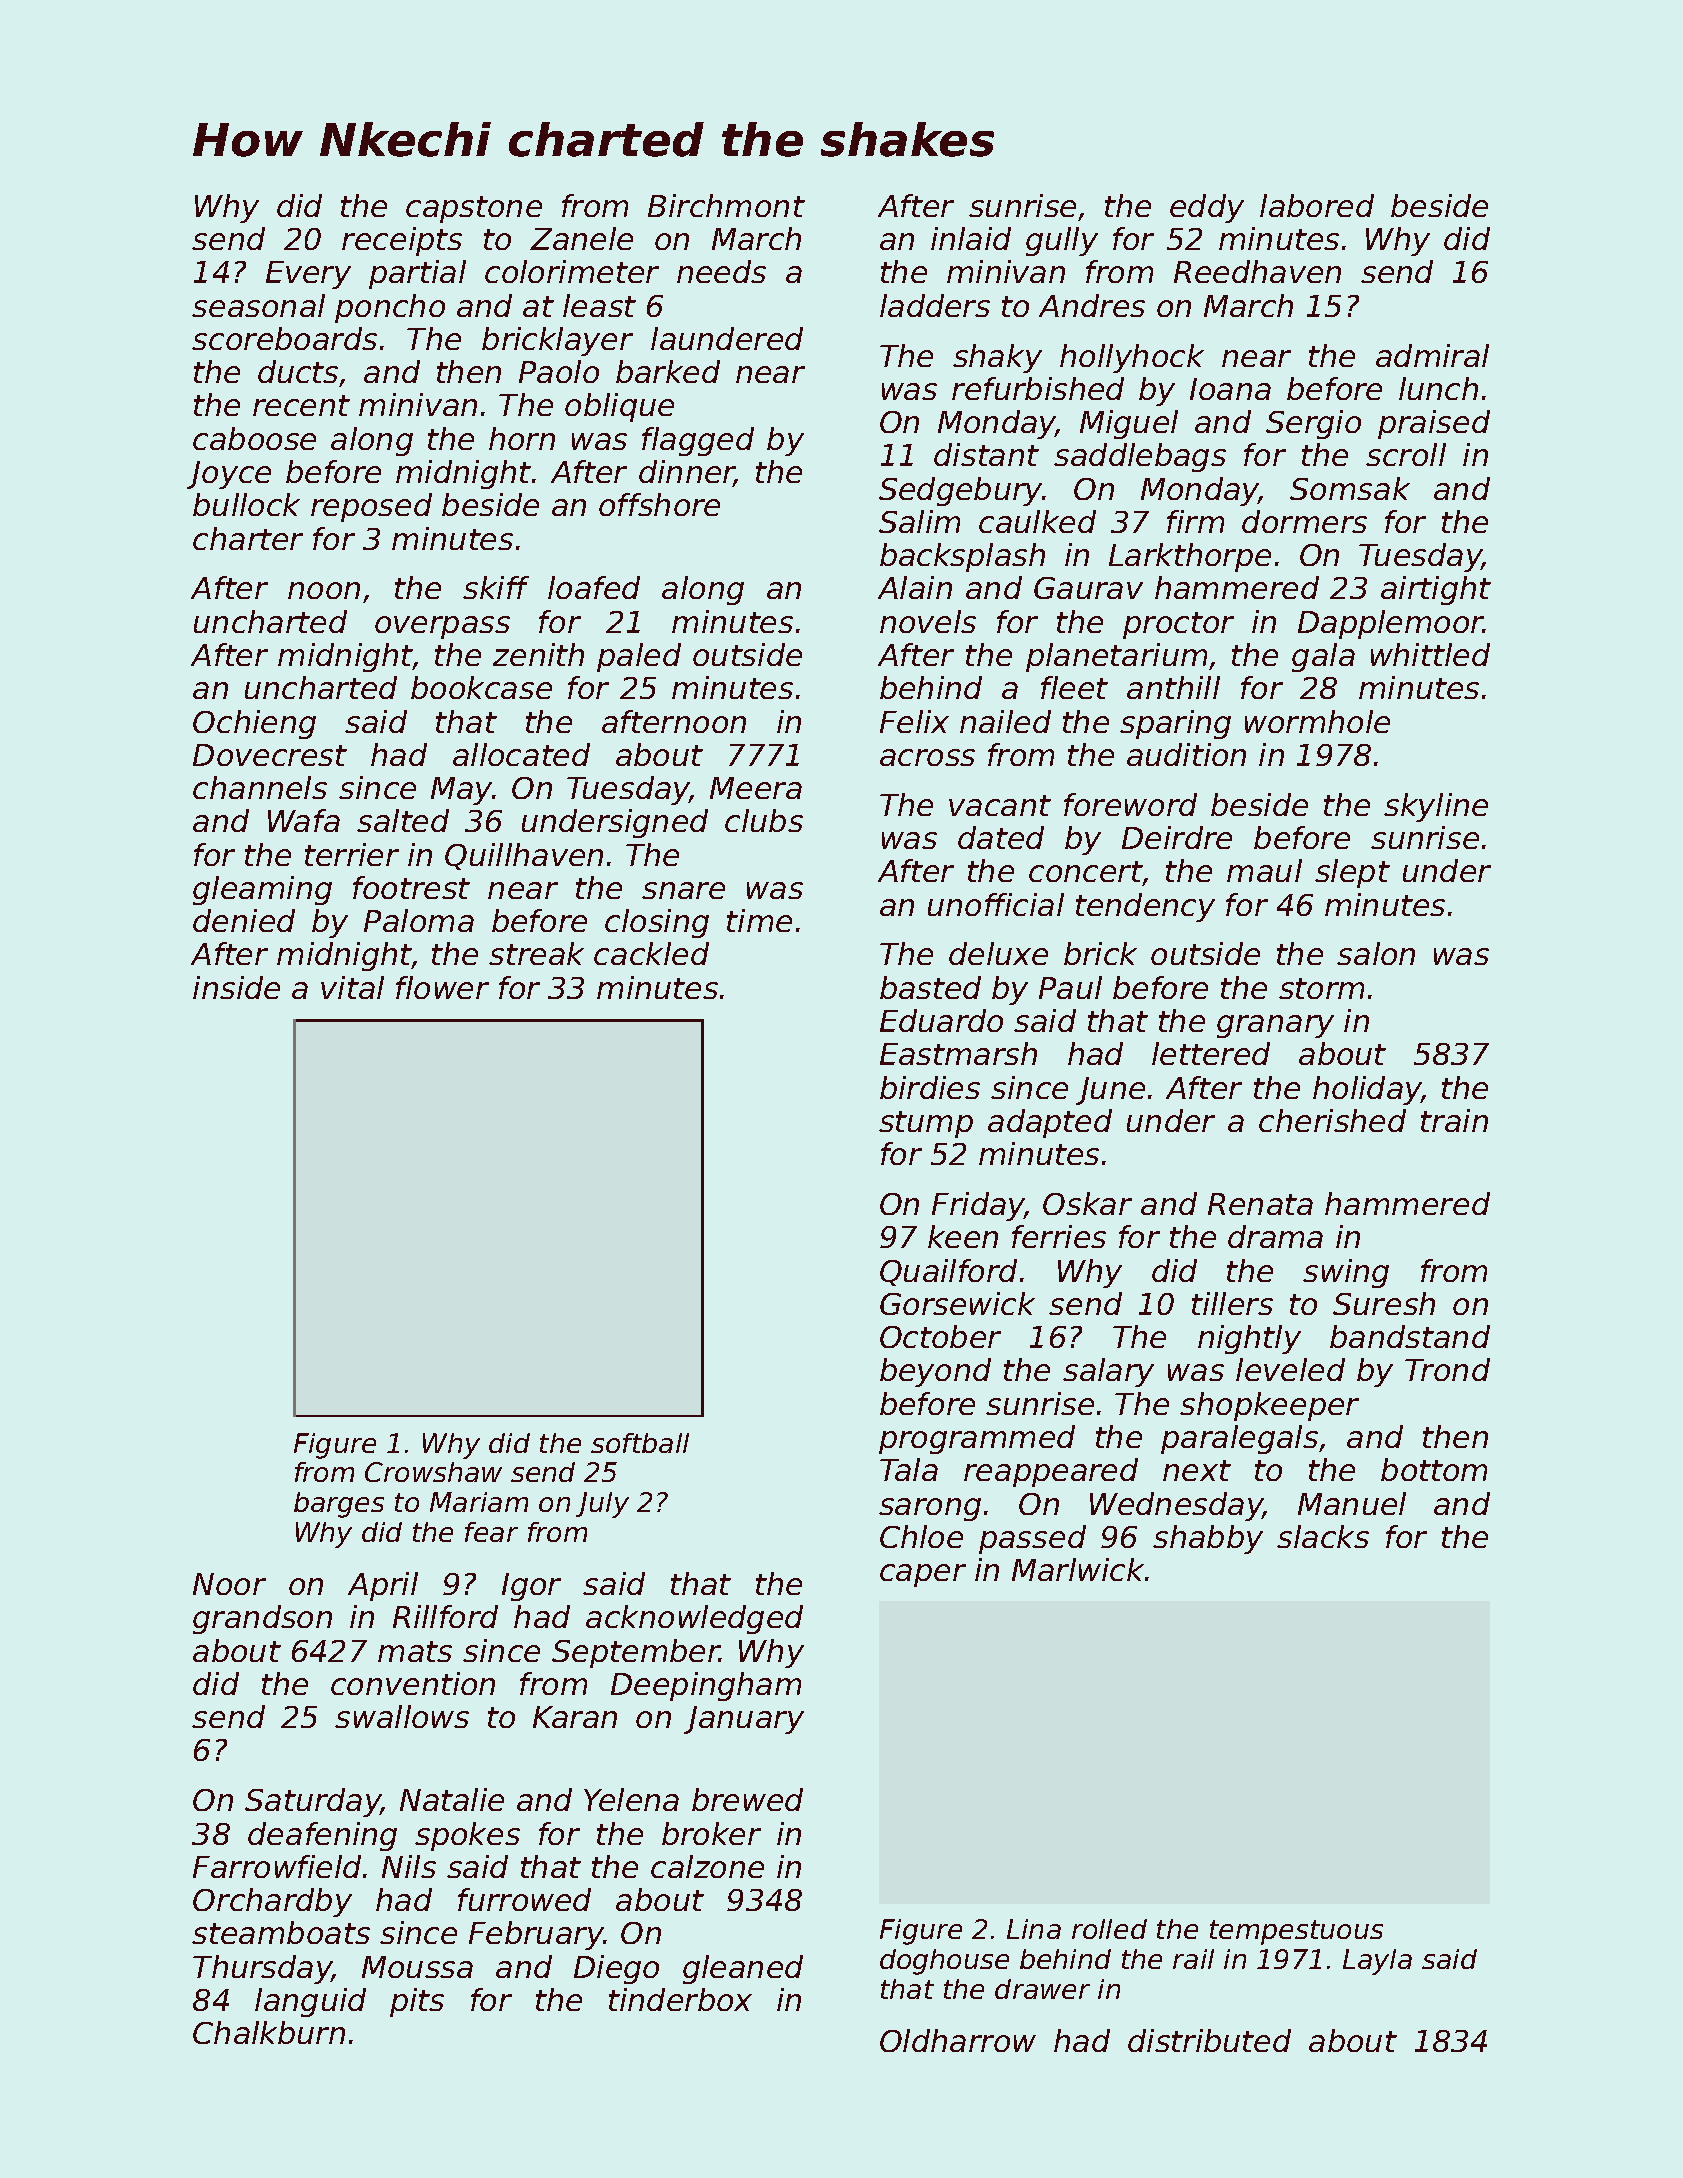  What do you see at coordinates (1323, 1536) in the image?
I see `slacks` at bounding box center [1323, 1536].
